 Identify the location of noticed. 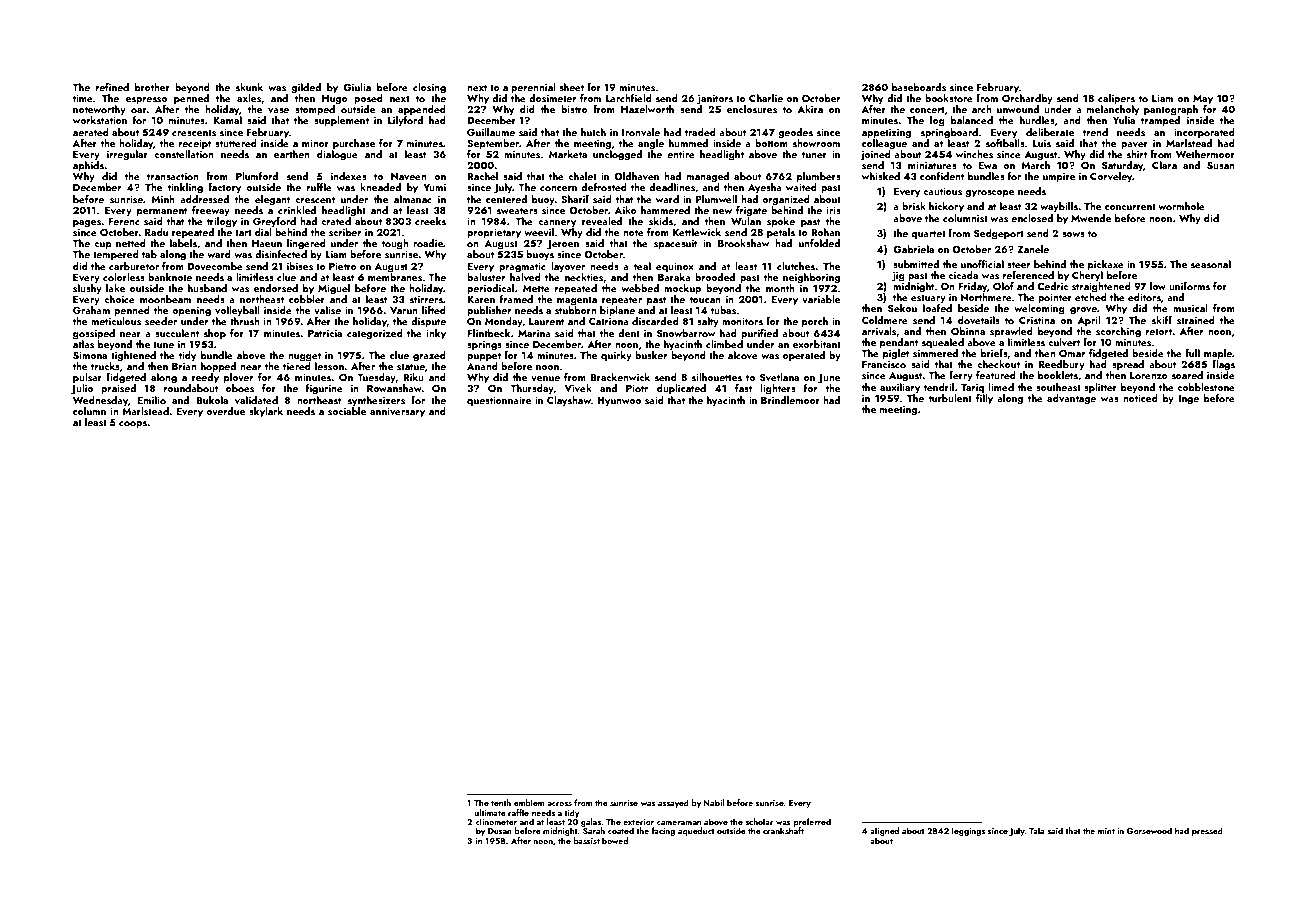
(1140, 398).
